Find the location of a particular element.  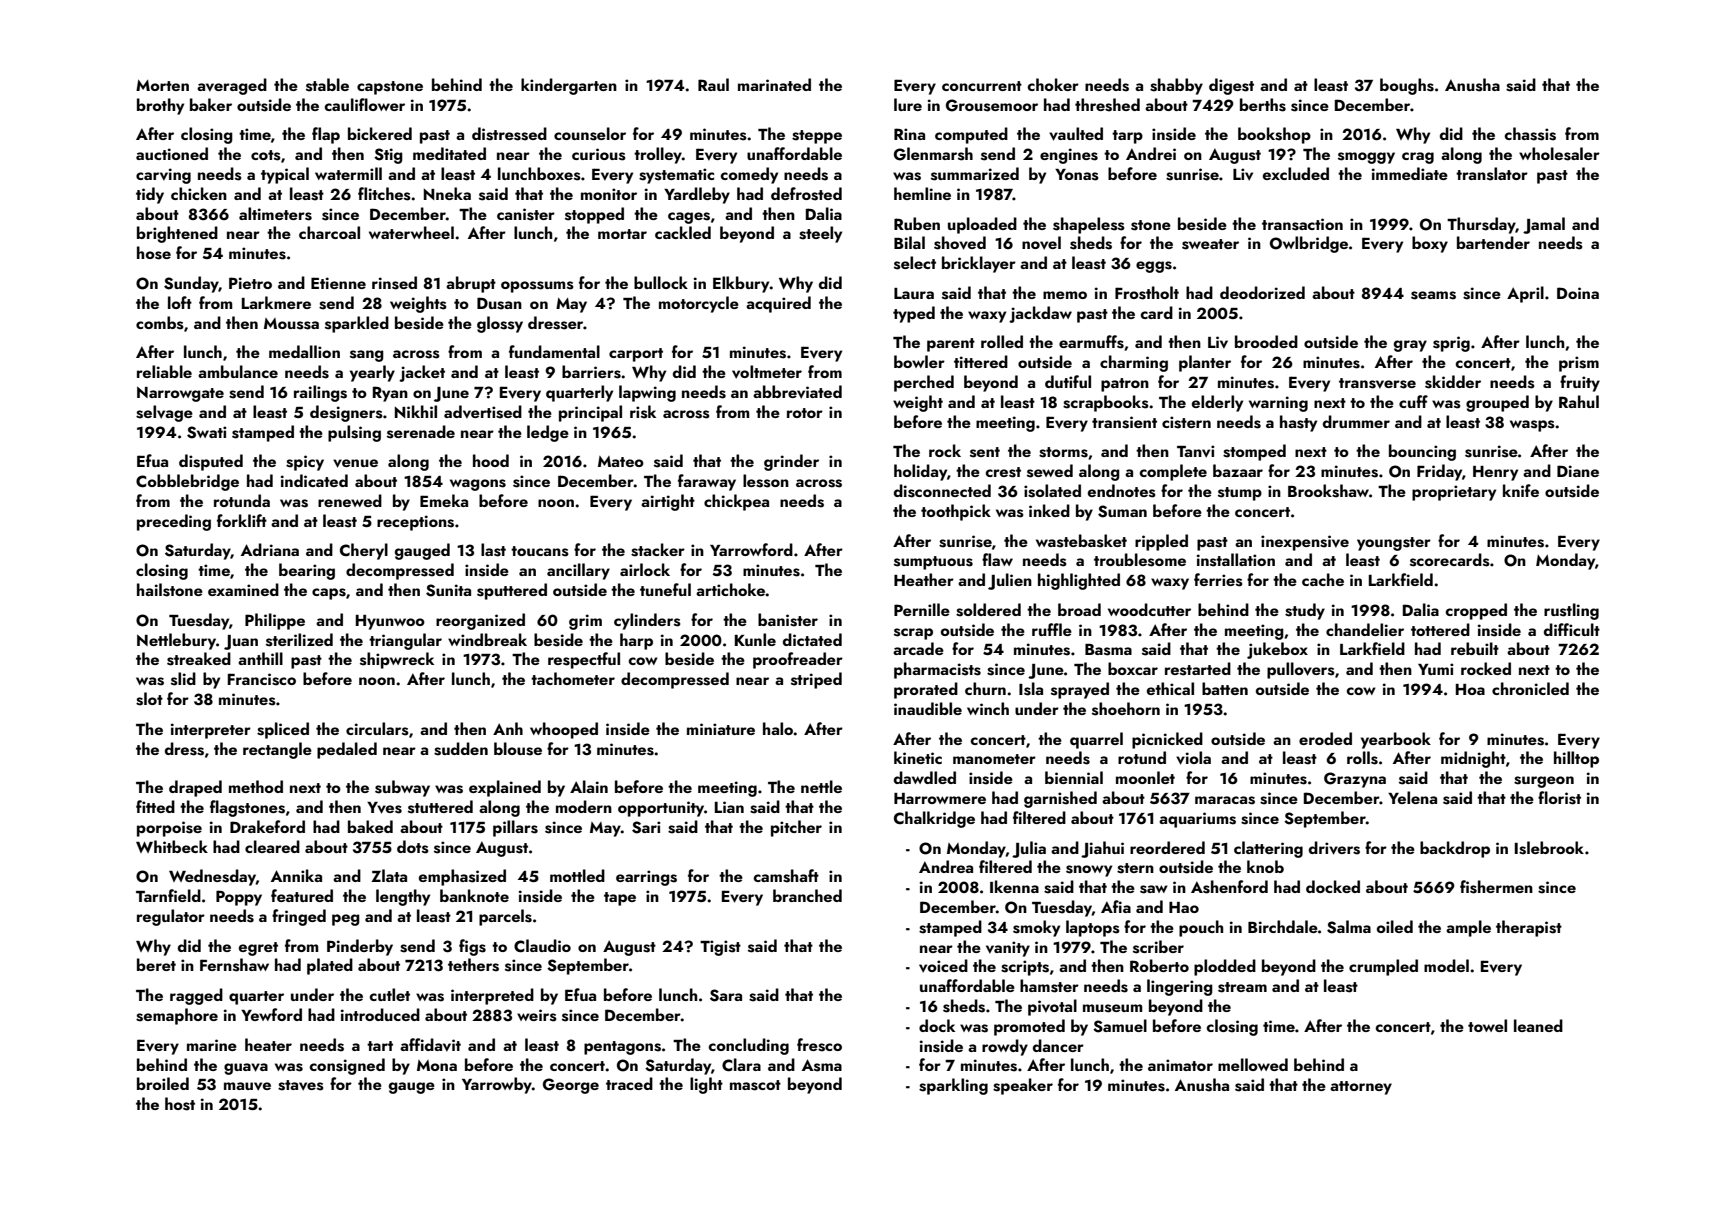

toothpick is located at coordinates (956, 512).
